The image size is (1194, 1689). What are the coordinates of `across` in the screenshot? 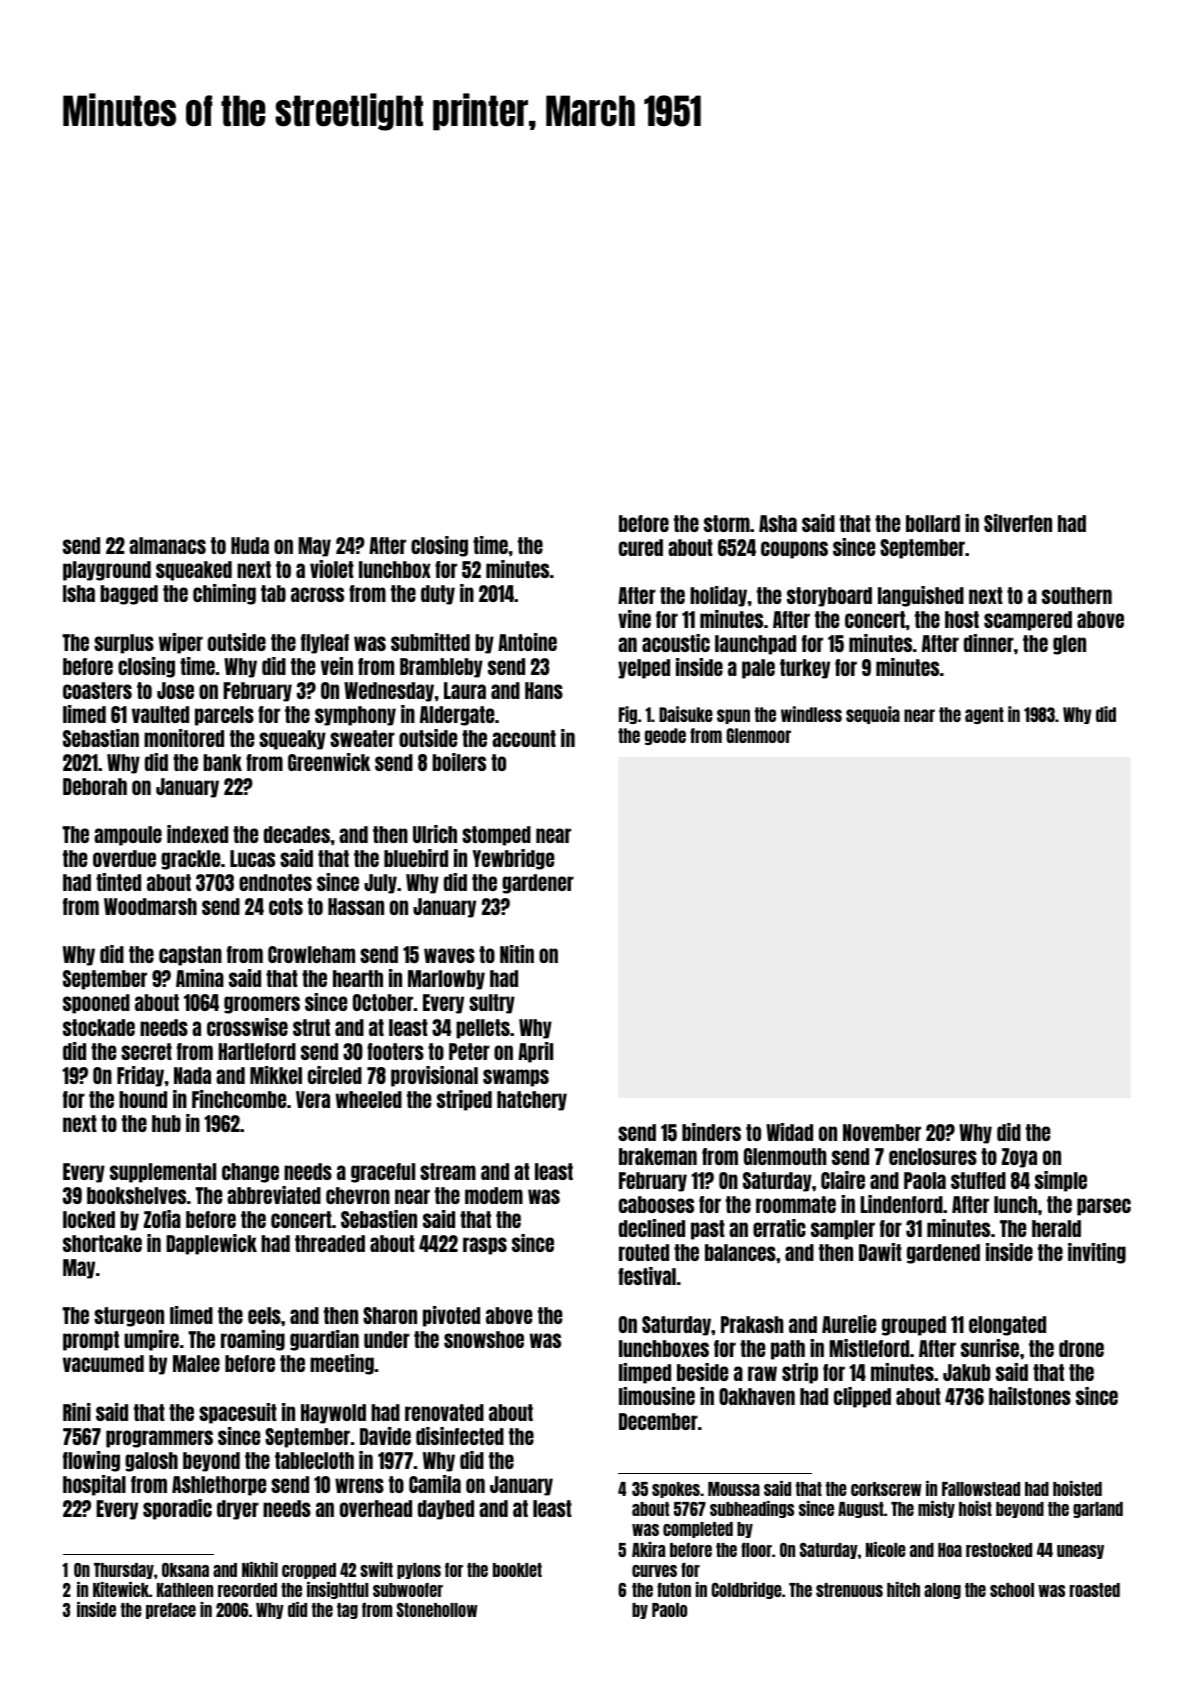 It's located at (317, 594).
